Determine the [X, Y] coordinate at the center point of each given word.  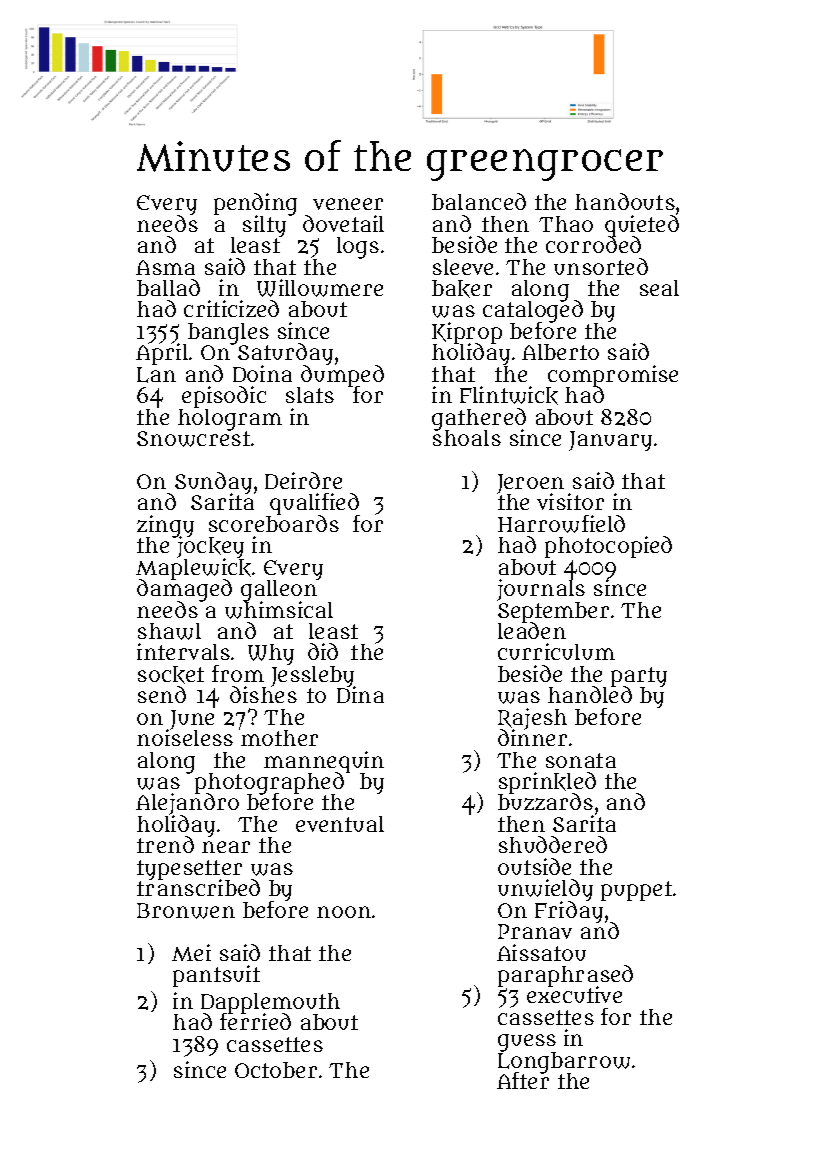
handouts [625, 201]
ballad [168, 287]
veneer [348, 204]
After [523, 1081]
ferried [255, 1022]
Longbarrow [564, 1062]
